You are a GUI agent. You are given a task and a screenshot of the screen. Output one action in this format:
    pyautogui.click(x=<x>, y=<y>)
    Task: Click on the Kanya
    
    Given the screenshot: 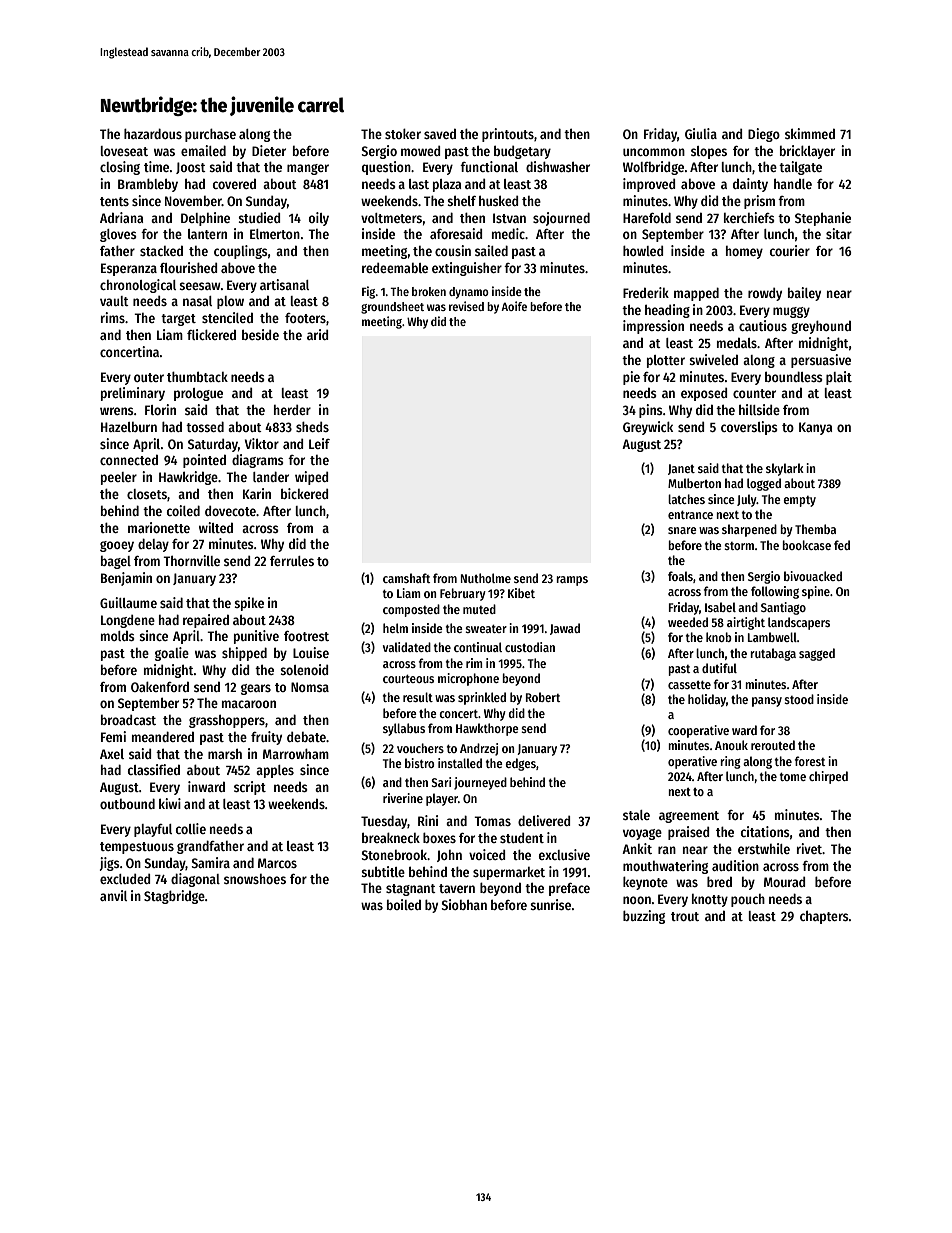 What is the action you would take?
    pyautogui.click(x=815, y=428)
